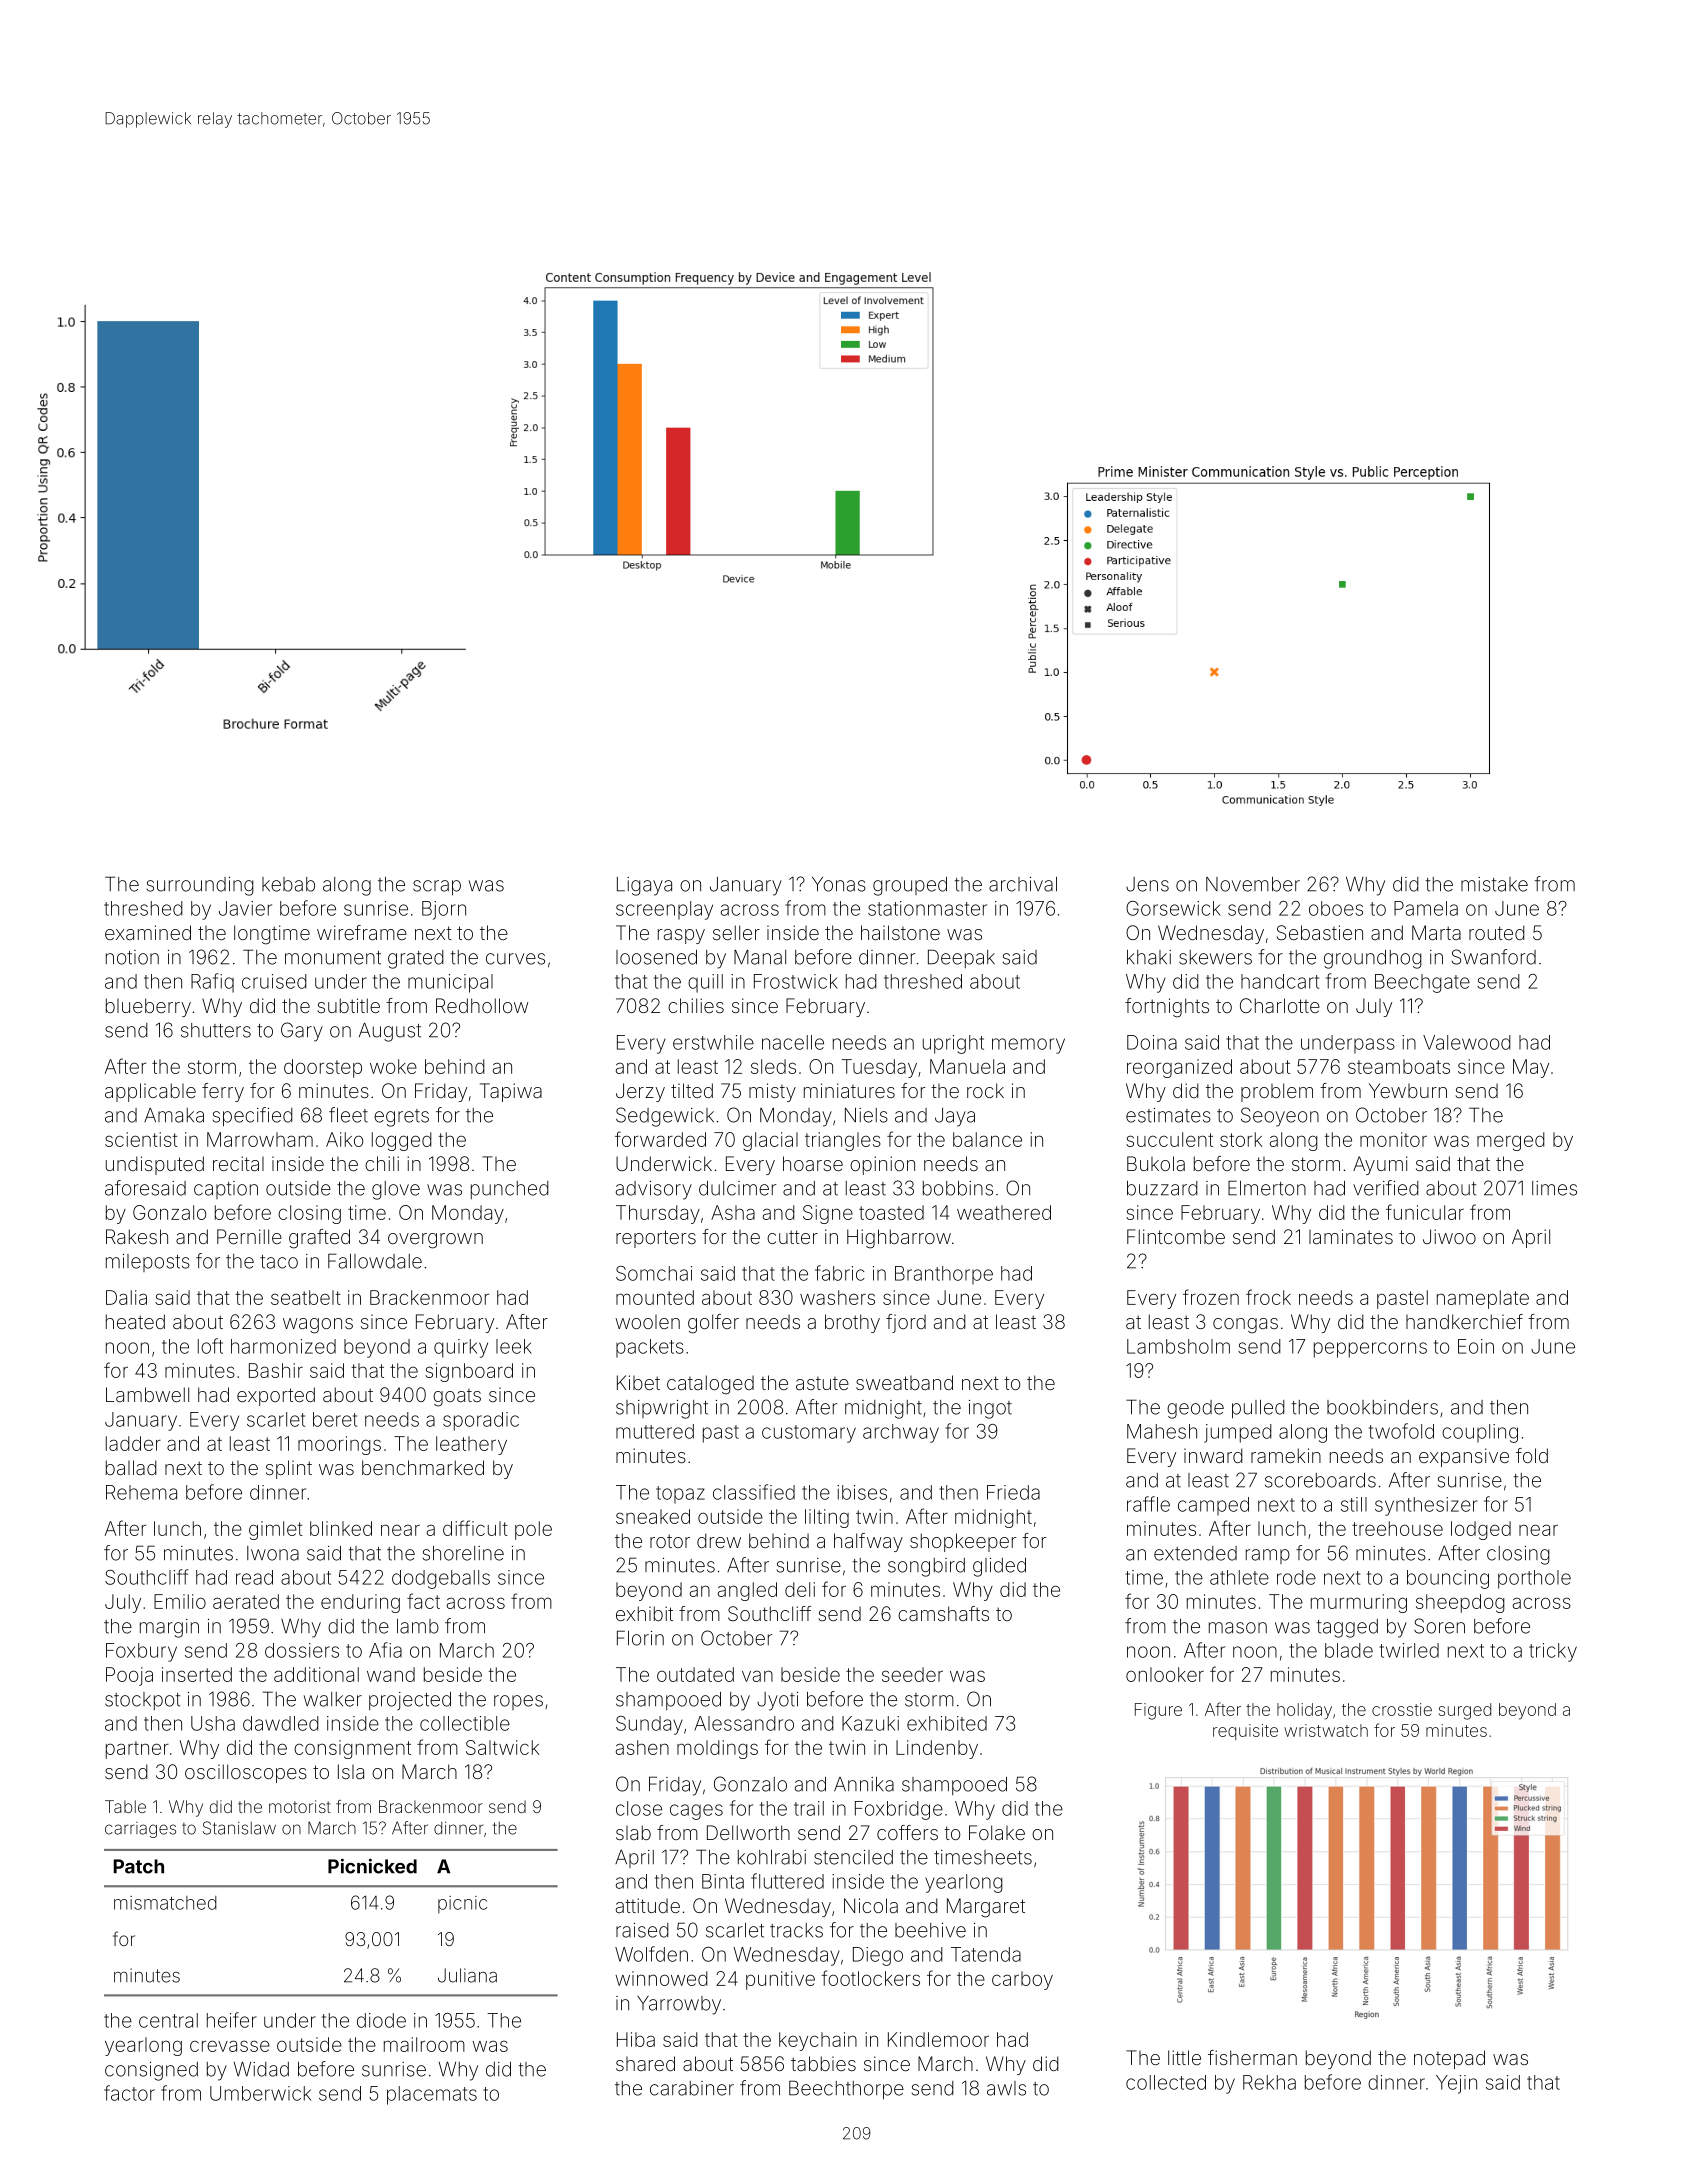 Image resolution: width=1683 pixels, height=2178 pixels. I want to click on slab, so click(633, 1832).
